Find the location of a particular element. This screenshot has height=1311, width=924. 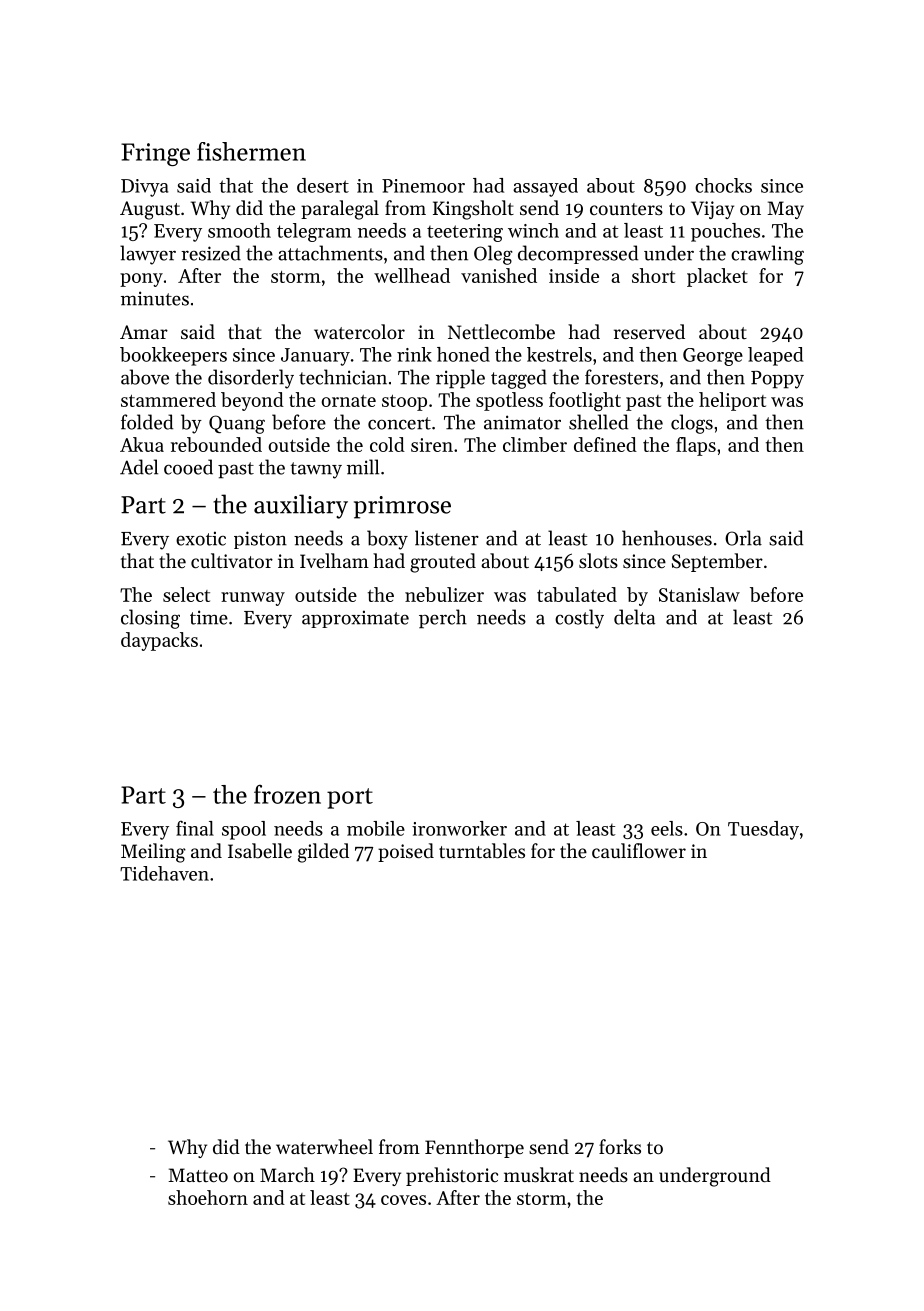

inside is located at coordinates (574, 275).
